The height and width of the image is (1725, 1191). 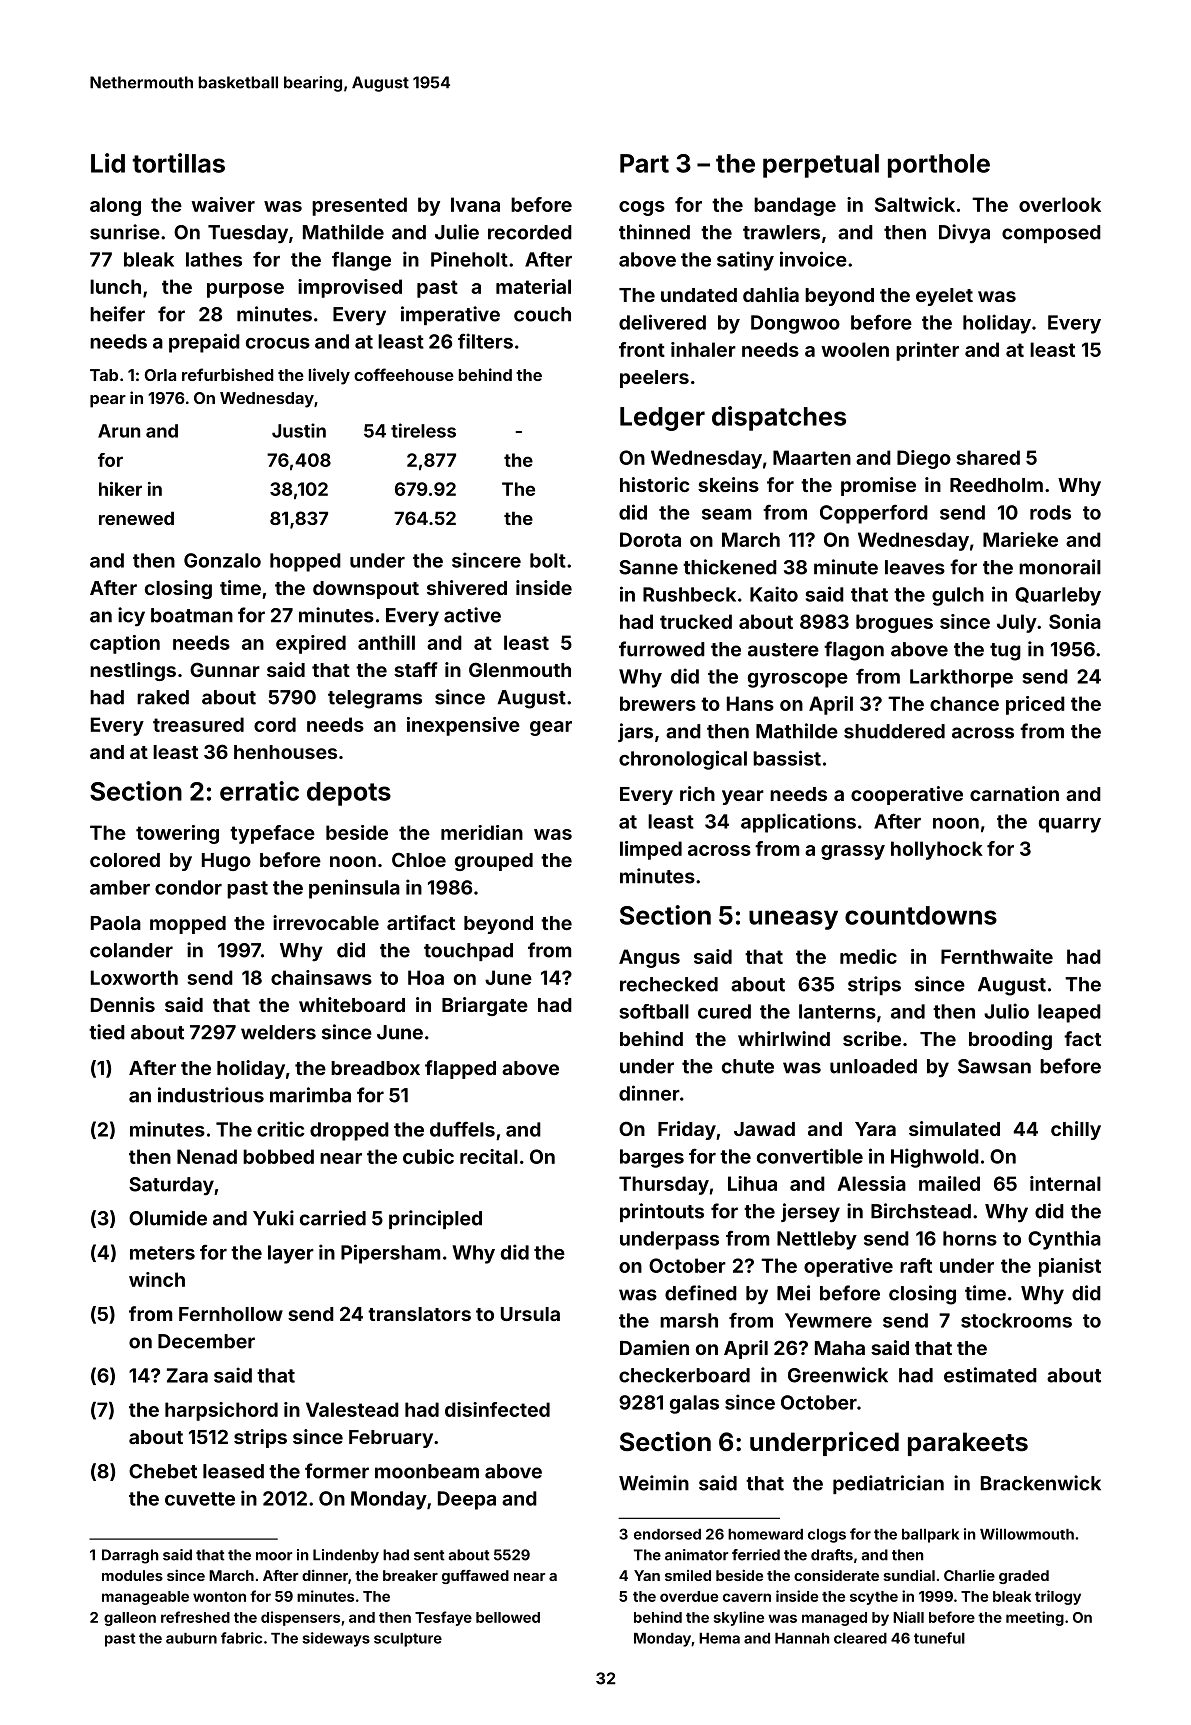 What do you see at coordinates (475, 204) in the image?
I see `Ivana` at bounding box center [475, 204].
